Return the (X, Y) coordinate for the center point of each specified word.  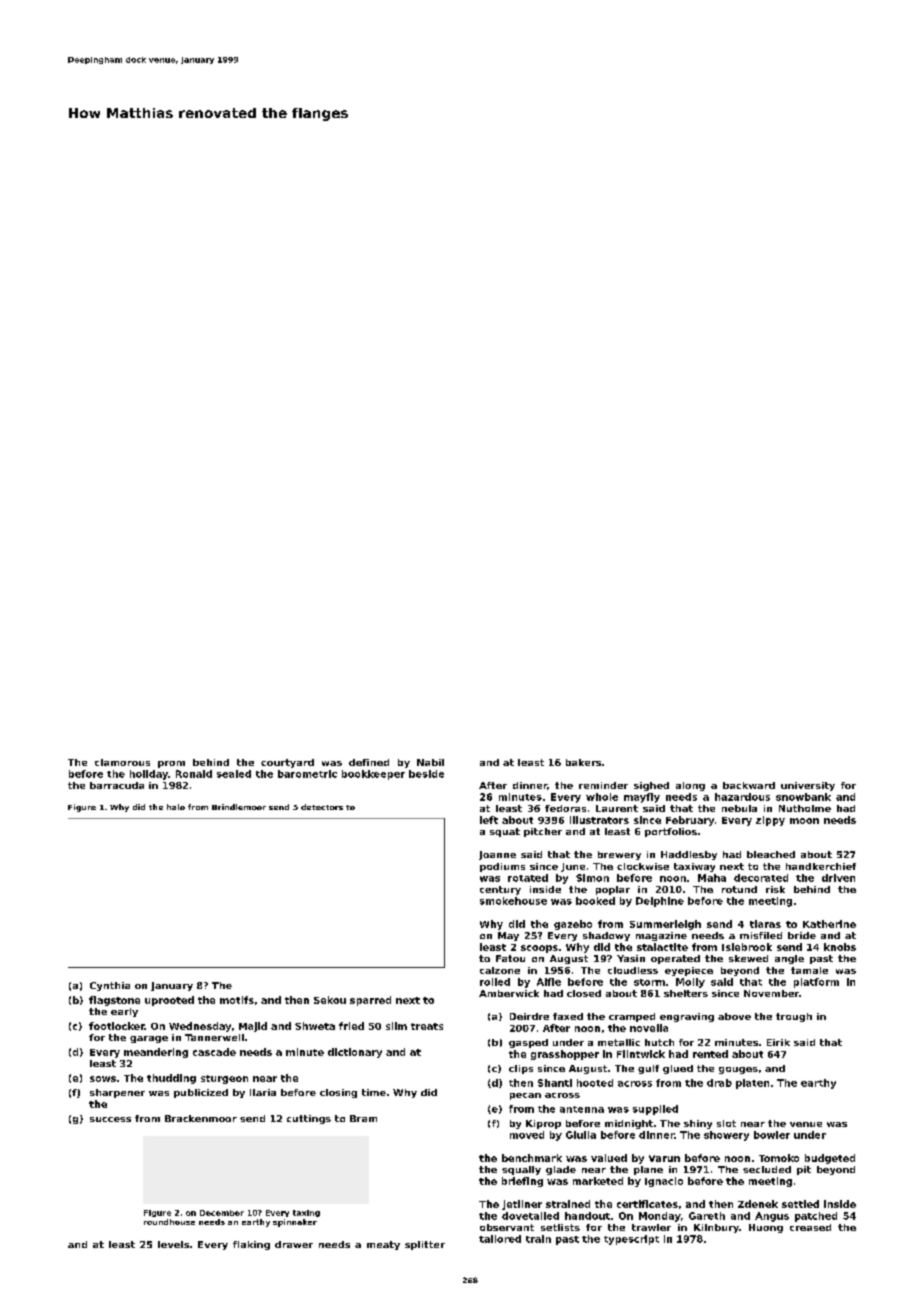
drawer (294, 1244)
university (808, 786)
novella (649, 1028)
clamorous (122, 762)
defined (369, 762)
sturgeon (224, 1079)
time (374, 1092)
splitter (425, 1245)
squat (505, 832)
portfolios (671, 832)
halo (176, 807)
